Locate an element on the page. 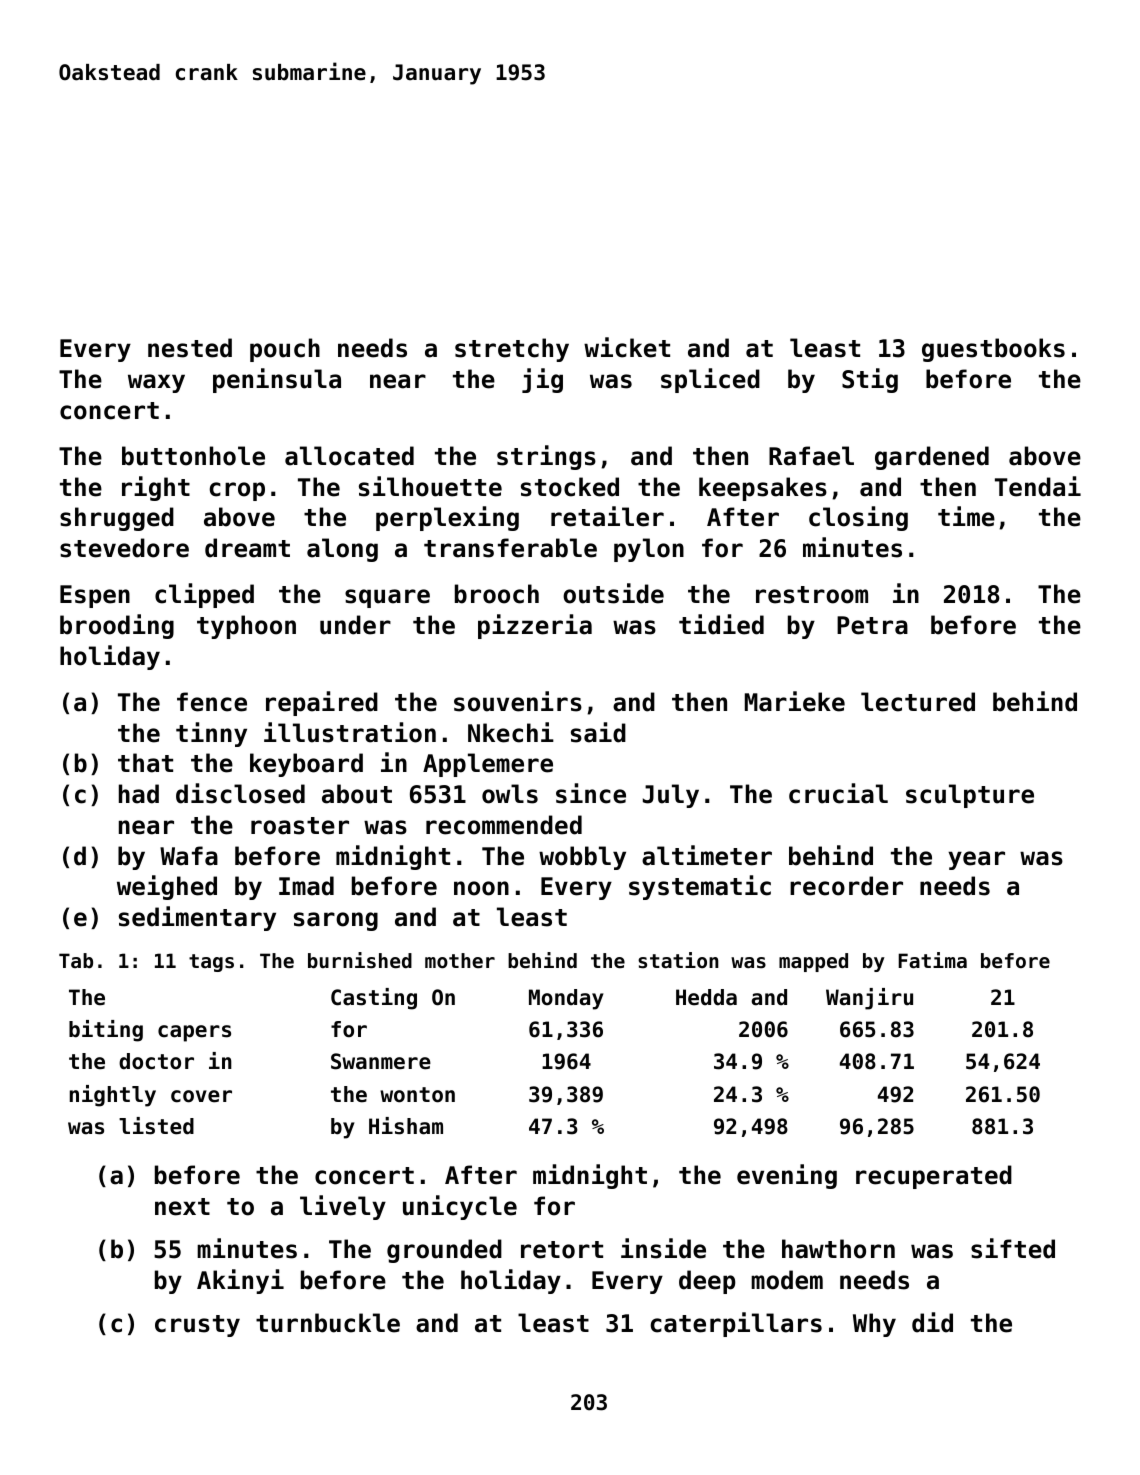  had is located at coordinates (139, 794).
